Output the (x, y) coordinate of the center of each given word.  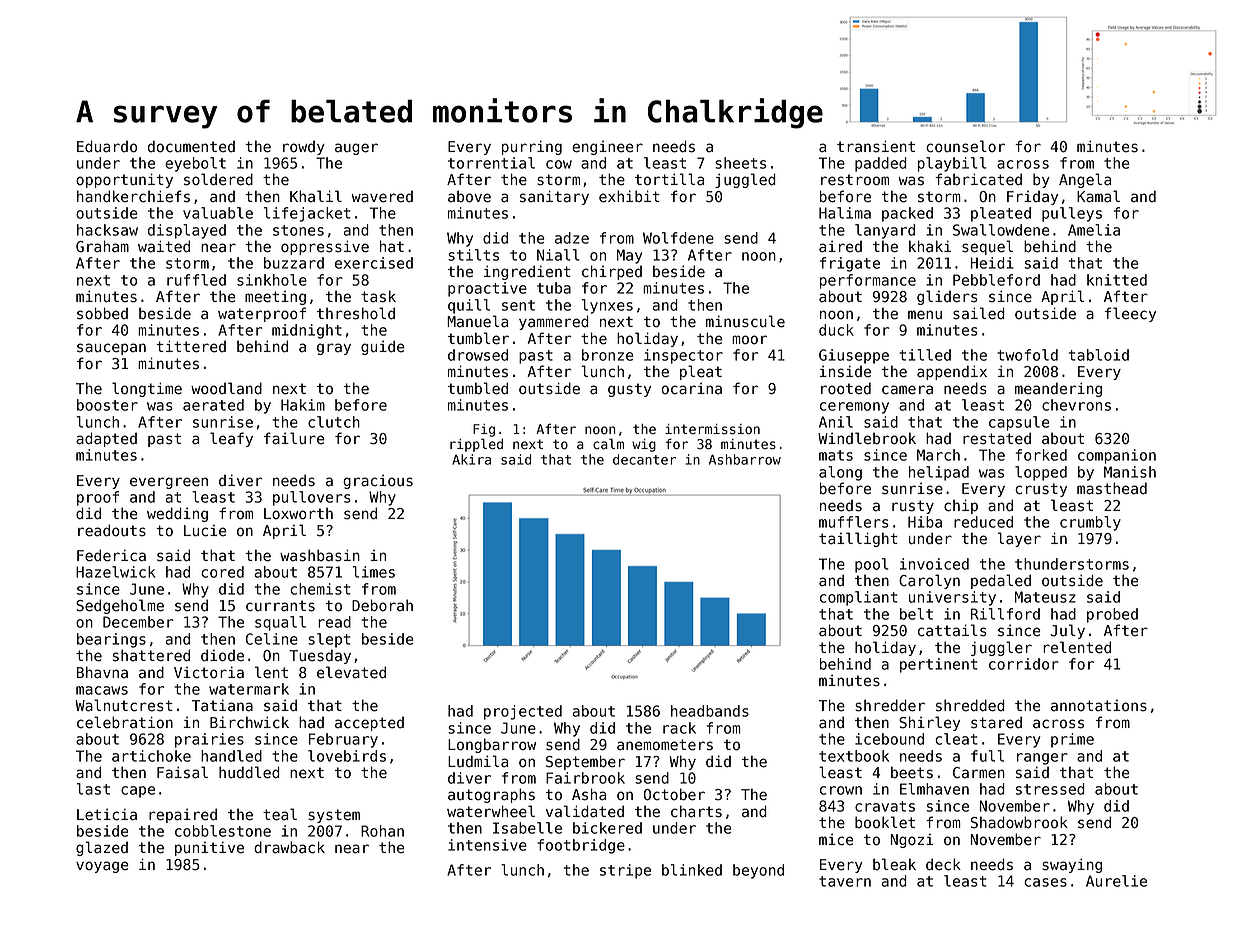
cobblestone (223, 831)
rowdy (304, 147)
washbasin (320, 555)
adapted (106, 439)
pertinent (938, 665)
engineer (607, 147)
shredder (890, 705)
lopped (1041, 473)
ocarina (692, 388)
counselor (965, 146)
